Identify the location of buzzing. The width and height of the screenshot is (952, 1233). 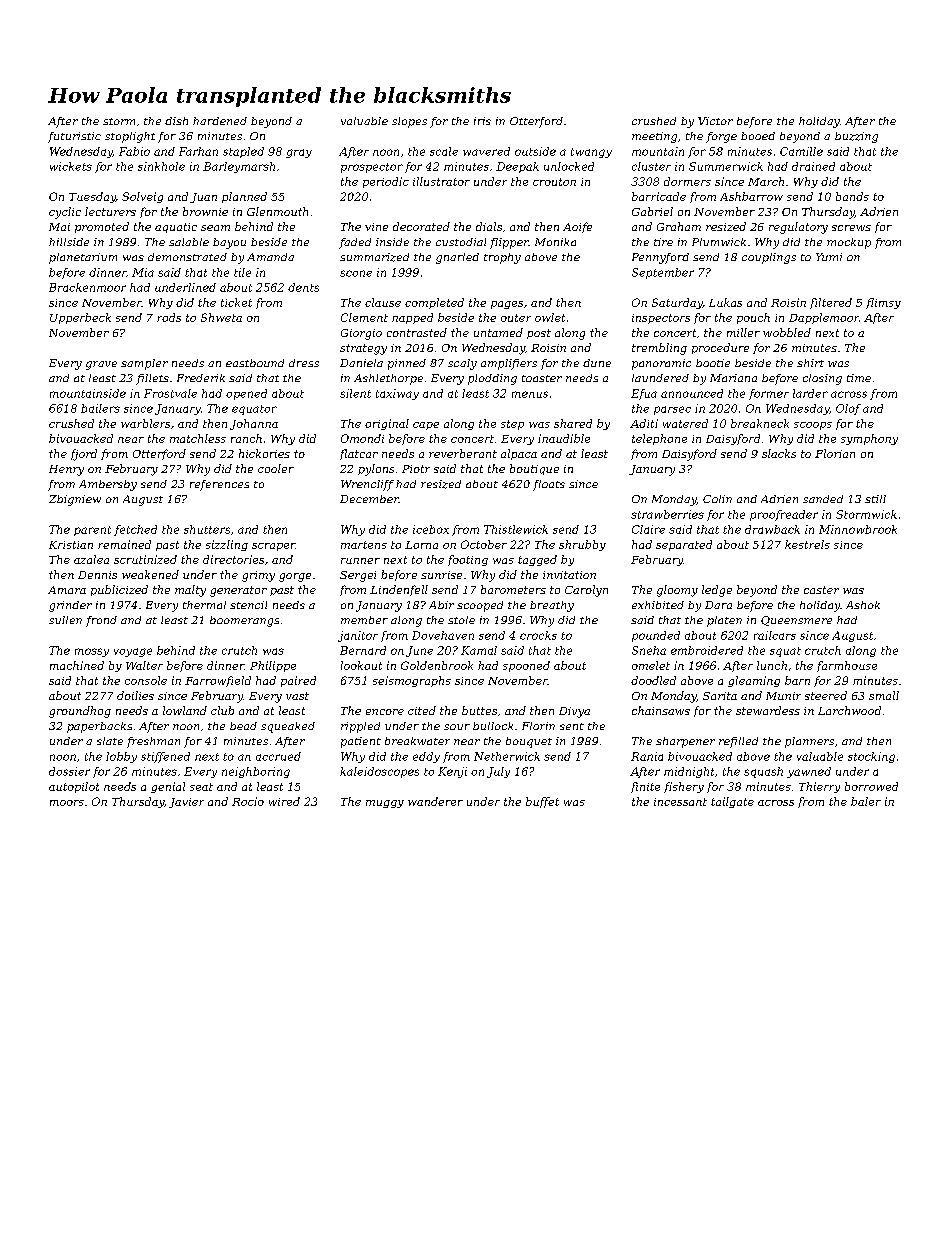
(856, 137).
